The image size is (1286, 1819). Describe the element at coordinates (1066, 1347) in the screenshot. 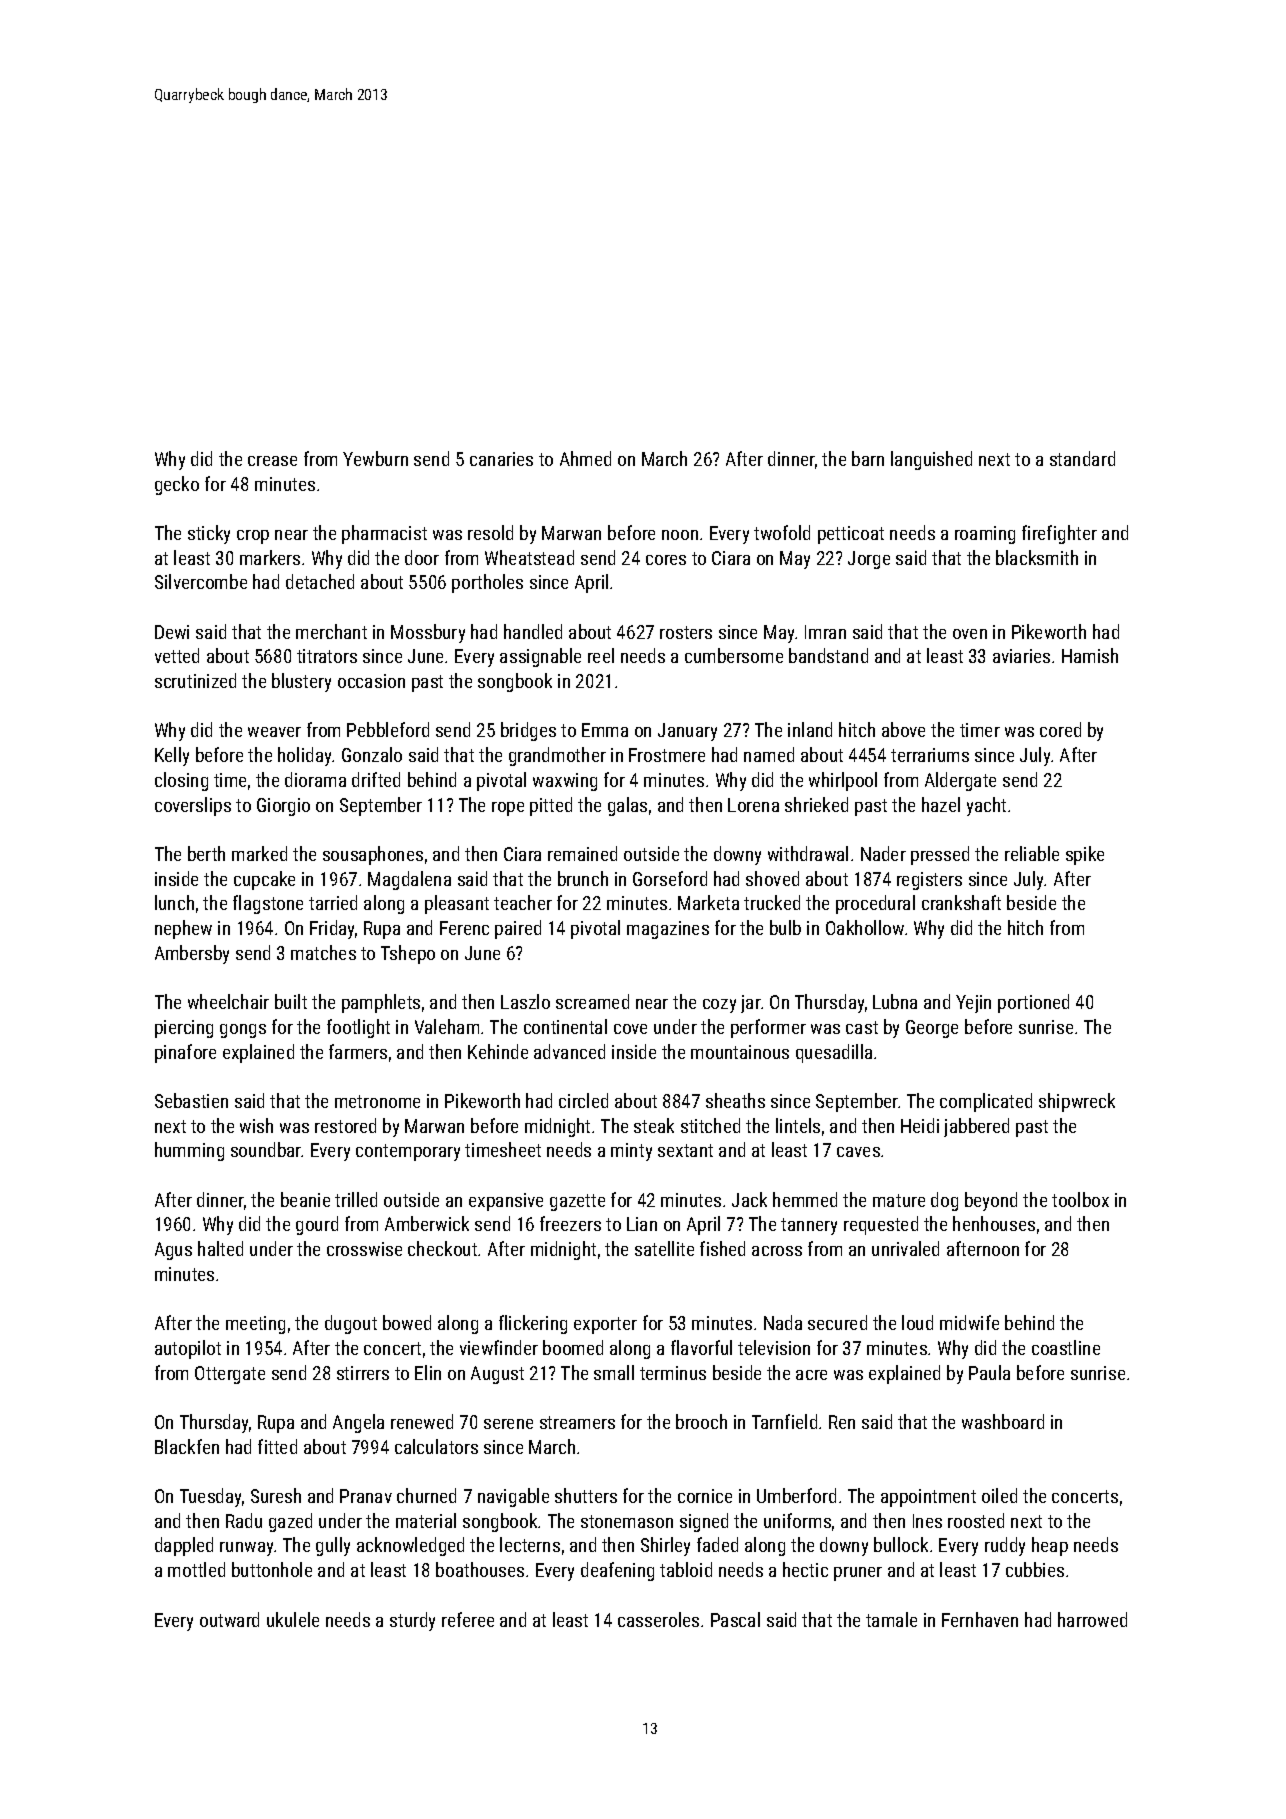

I see `coastline` at that location.
